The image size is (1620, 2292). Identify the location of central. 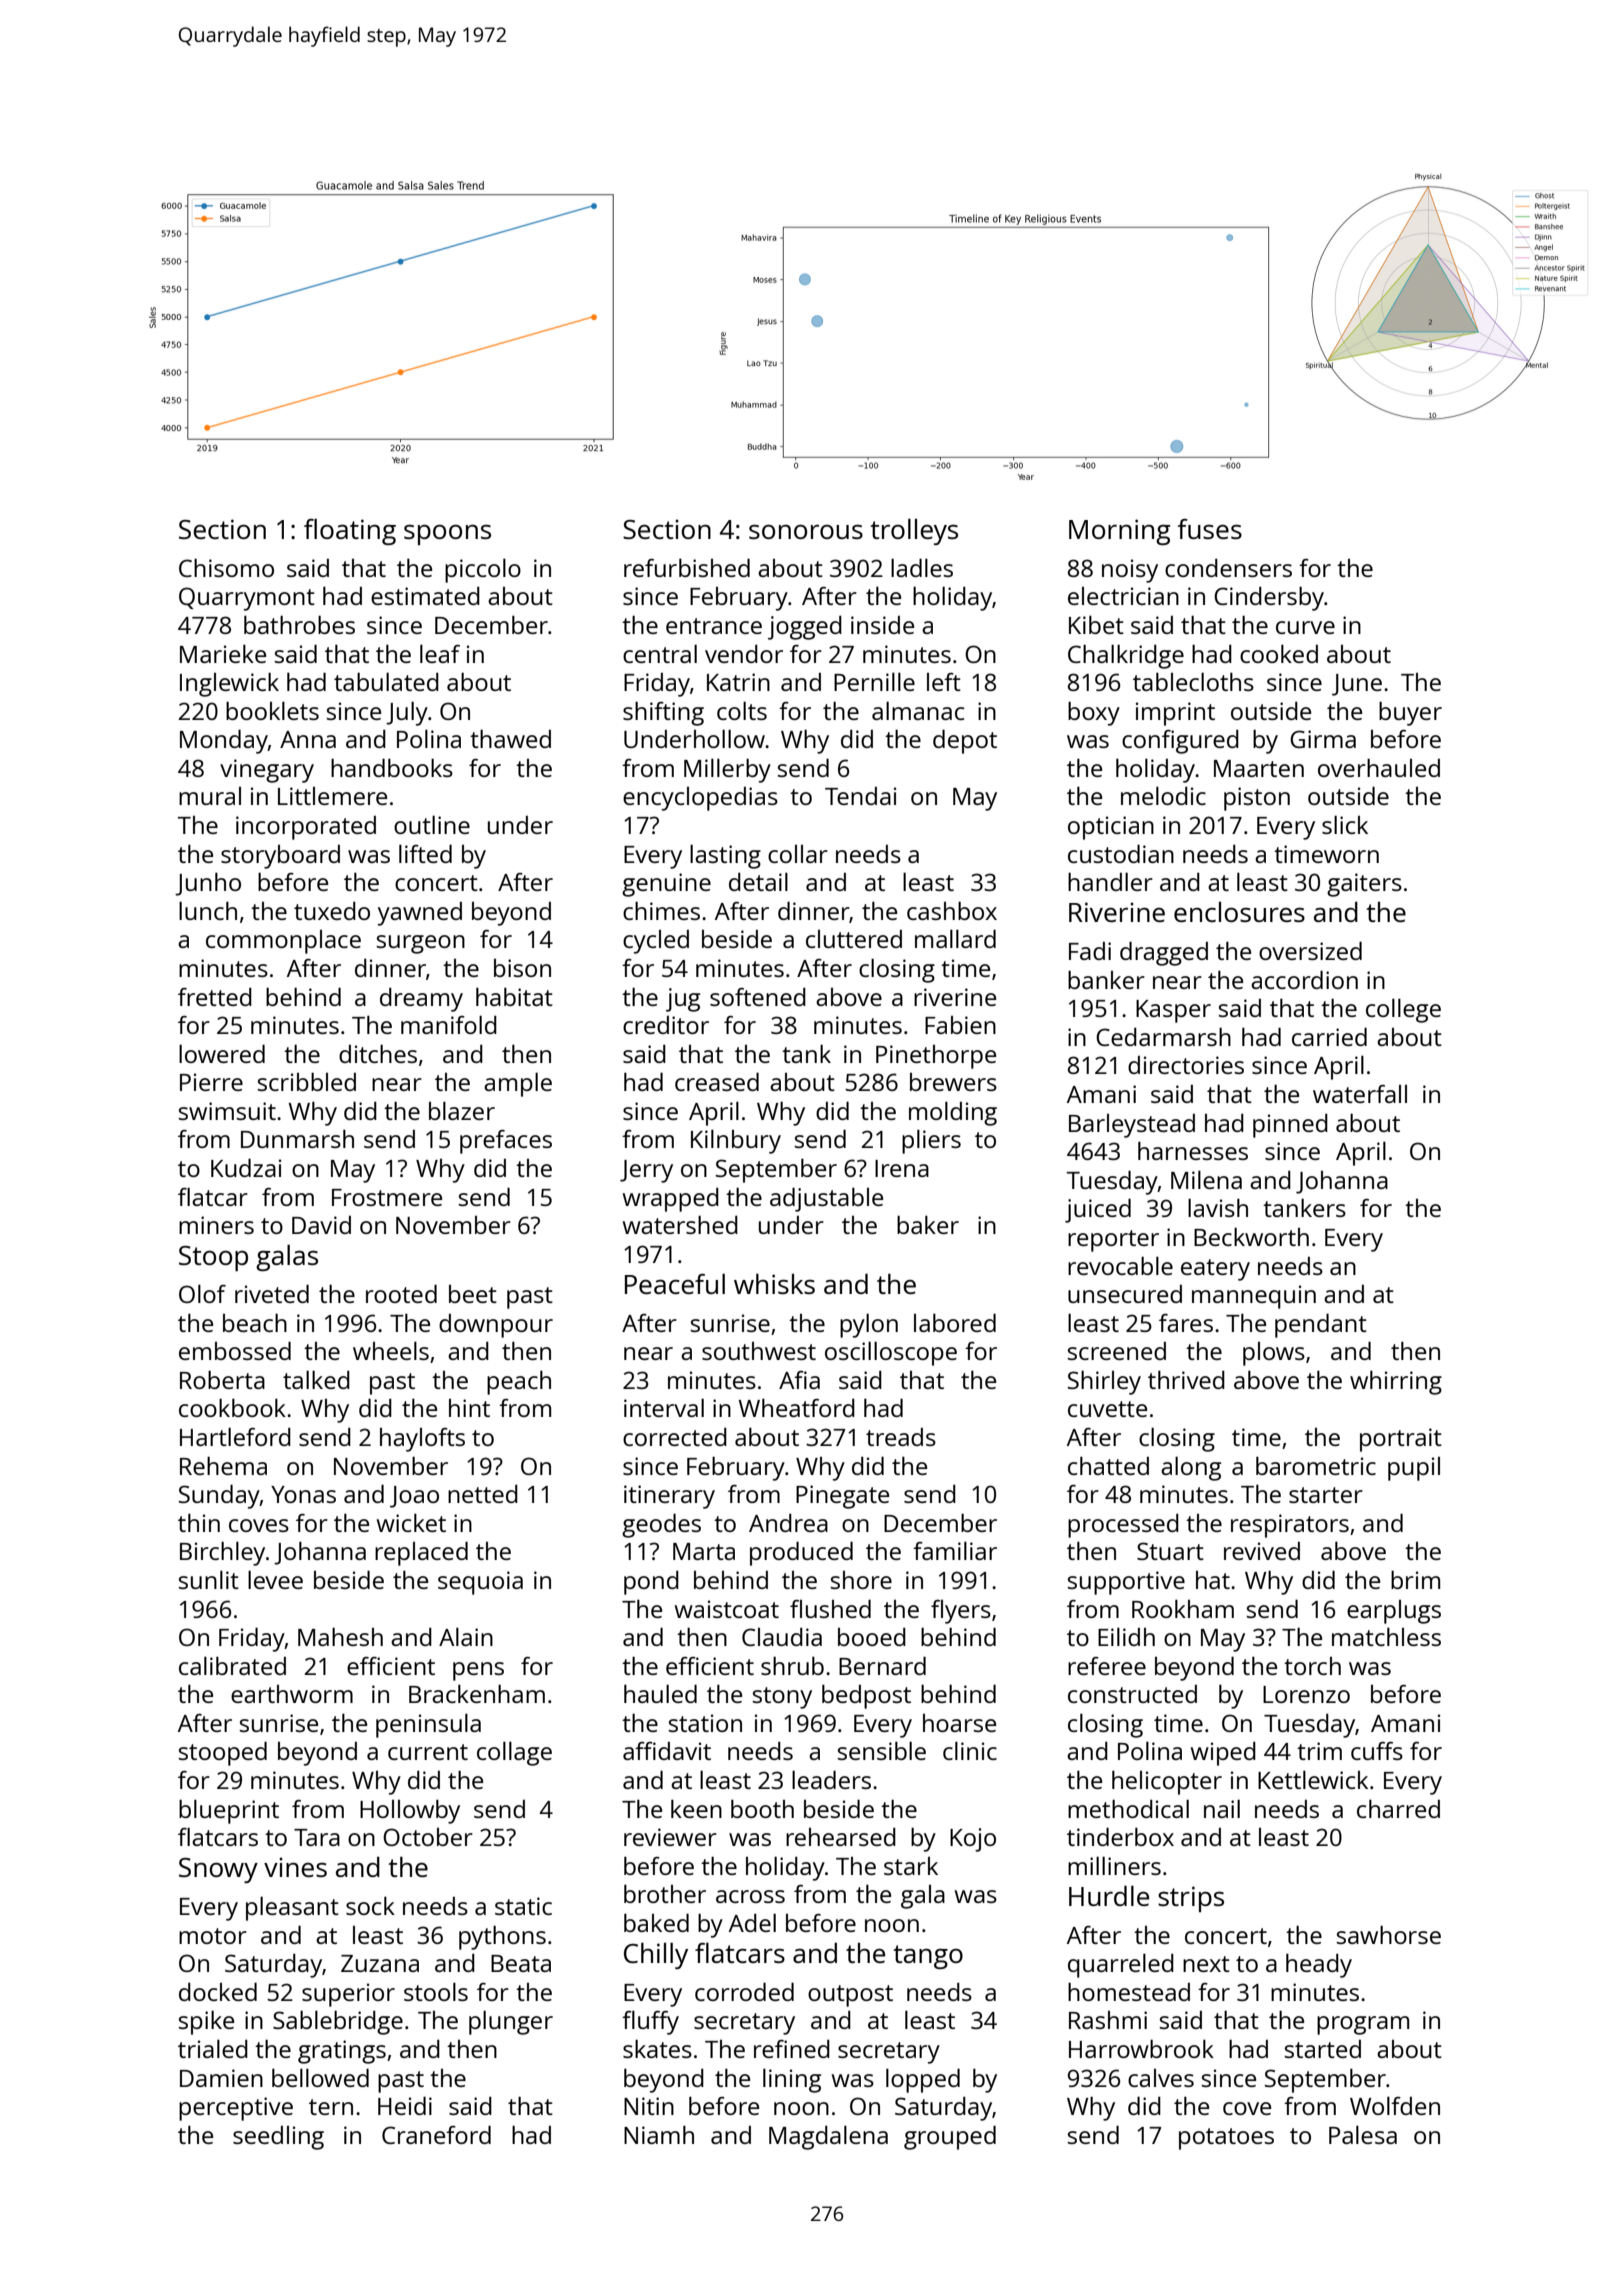
(660, 653).
